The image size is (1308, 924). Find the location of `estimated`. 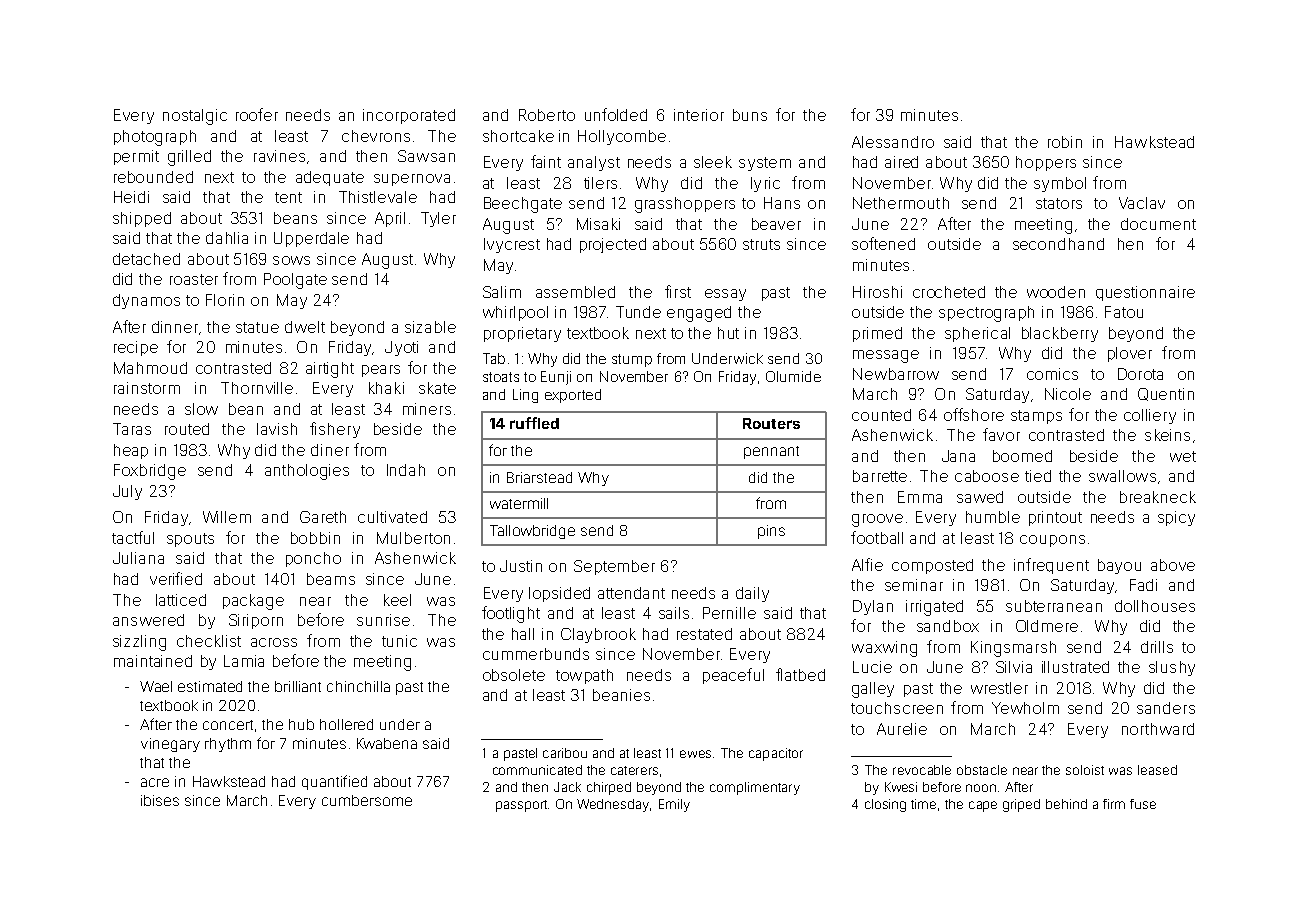

estimated is located at coordinates (210, 686).
